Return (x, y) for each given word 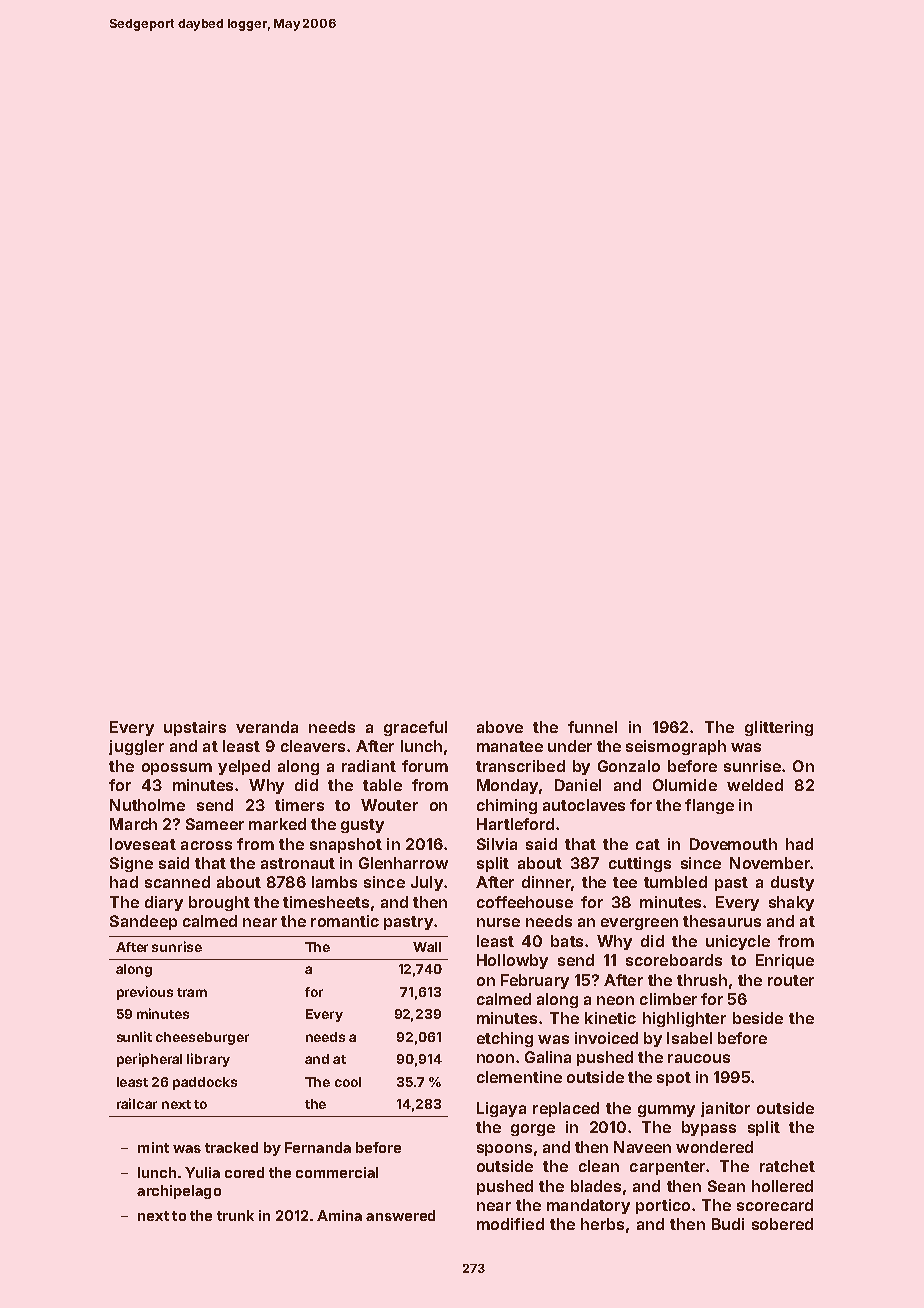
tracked (231, 1147)
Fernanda (318, 1147)
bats (567, 941)
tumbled (675, 882)
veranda (267, 727)
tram (192, 992)
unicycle (738, 942)
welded (755, 785)
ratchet (787, 1166)
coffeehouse (525, 902)
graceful (415, 728)
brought (219, 903)
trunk (235, 1215)
